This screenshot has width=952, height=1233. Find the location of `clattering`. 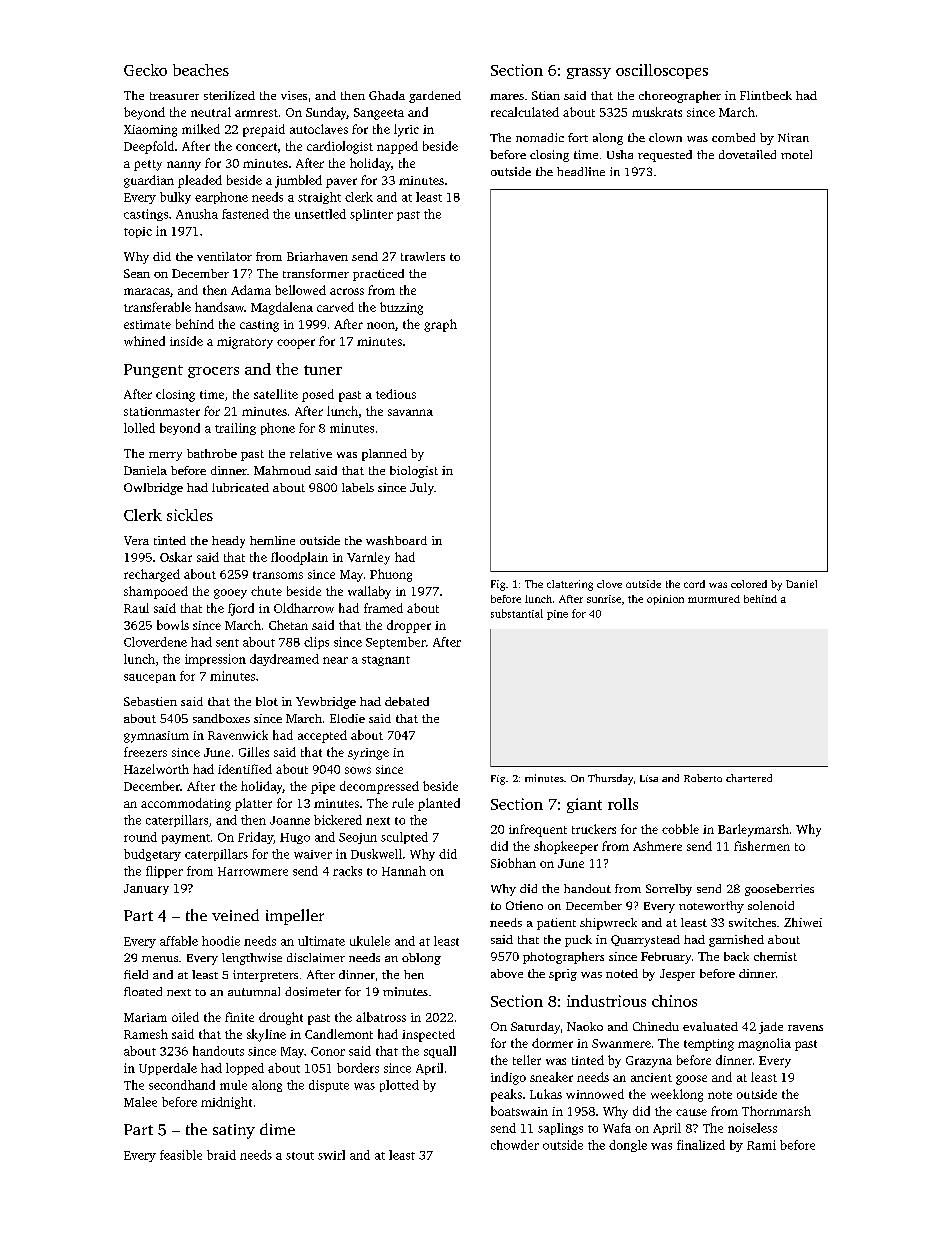

clattering is located at coordinates (570, 585).
